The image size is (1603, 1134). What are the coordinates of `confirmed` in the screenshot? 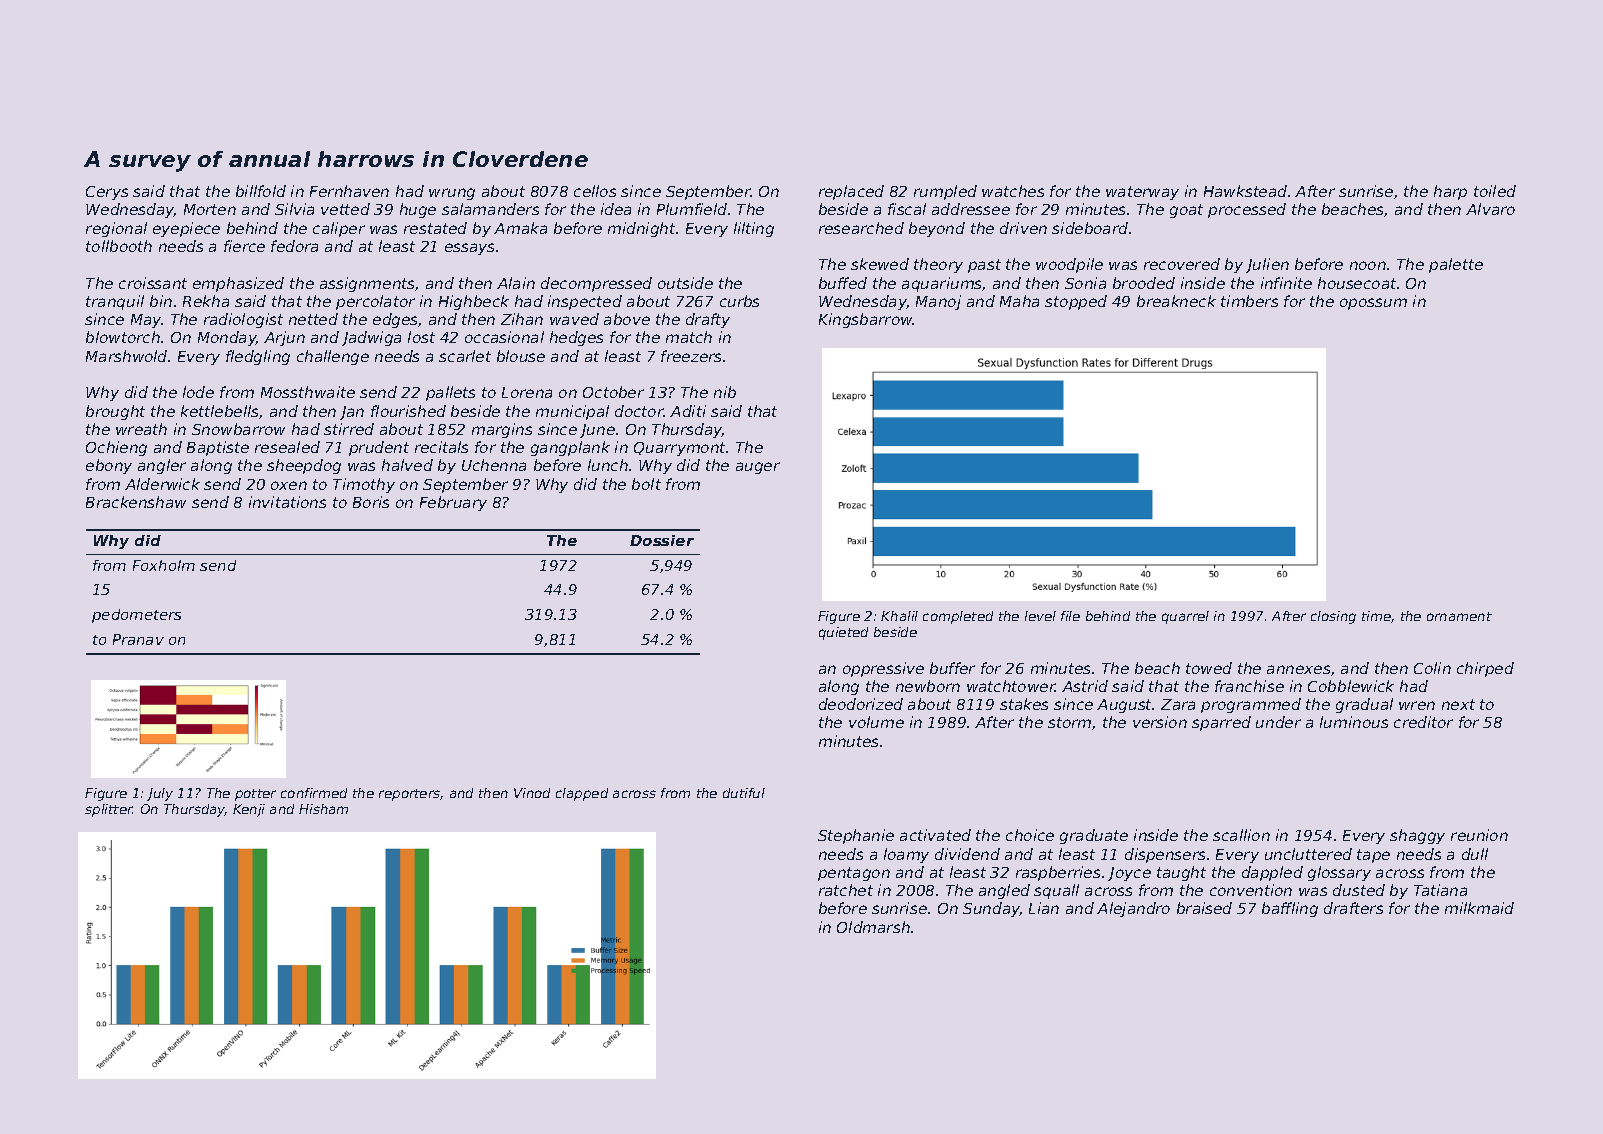 It's located at (314, 793).
